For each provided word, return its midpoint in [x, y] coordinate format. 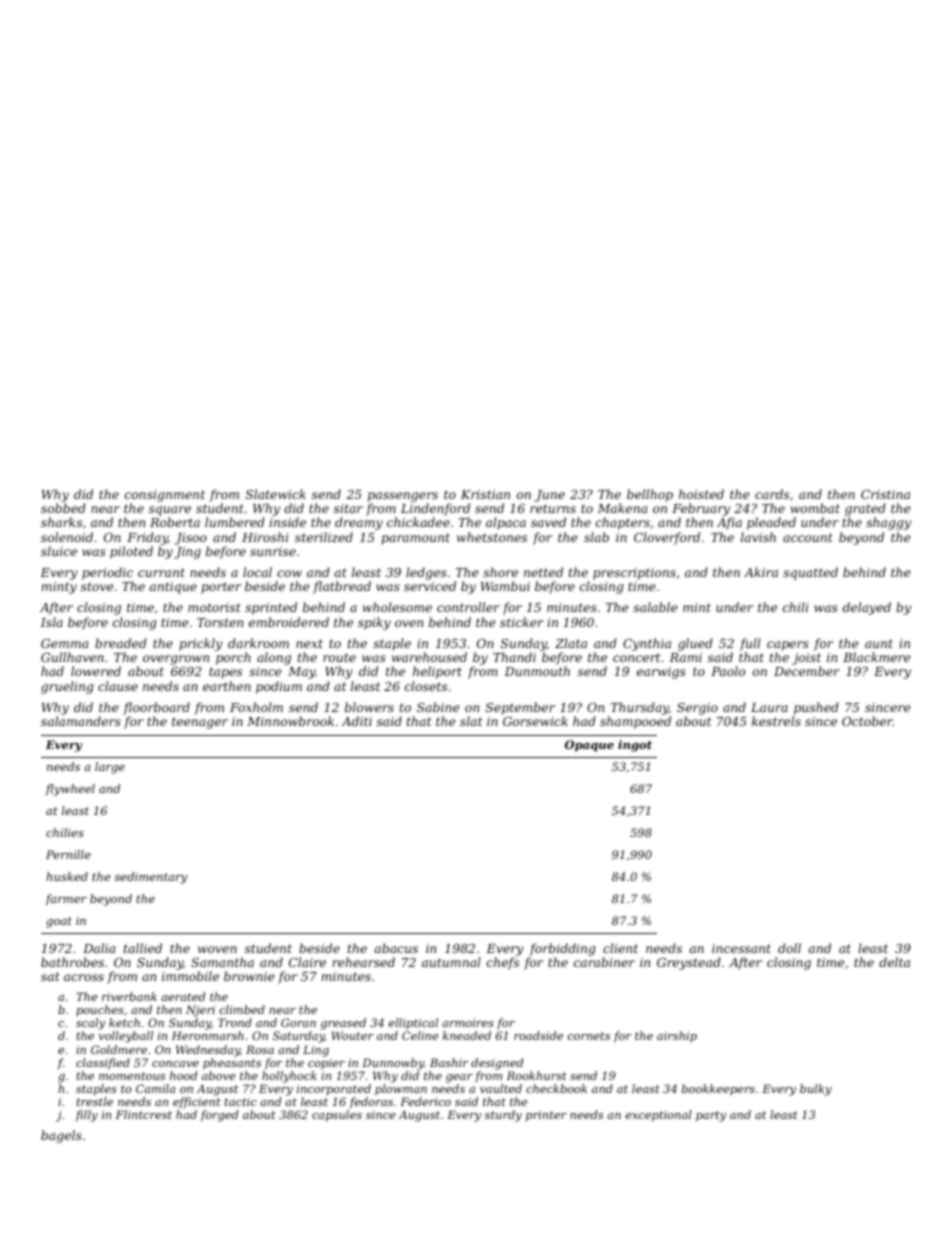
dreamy [359, 523]
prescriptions [634, 574]
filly [87, 1116]
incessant [741, 948]
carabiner [604, 962]
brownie [249, 976]
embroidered [289, 622]
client [620, 948]
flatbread [342, 587]
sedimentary [151, 878]
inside [287, 522]
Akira [761, 572]
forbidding [562, 949]
